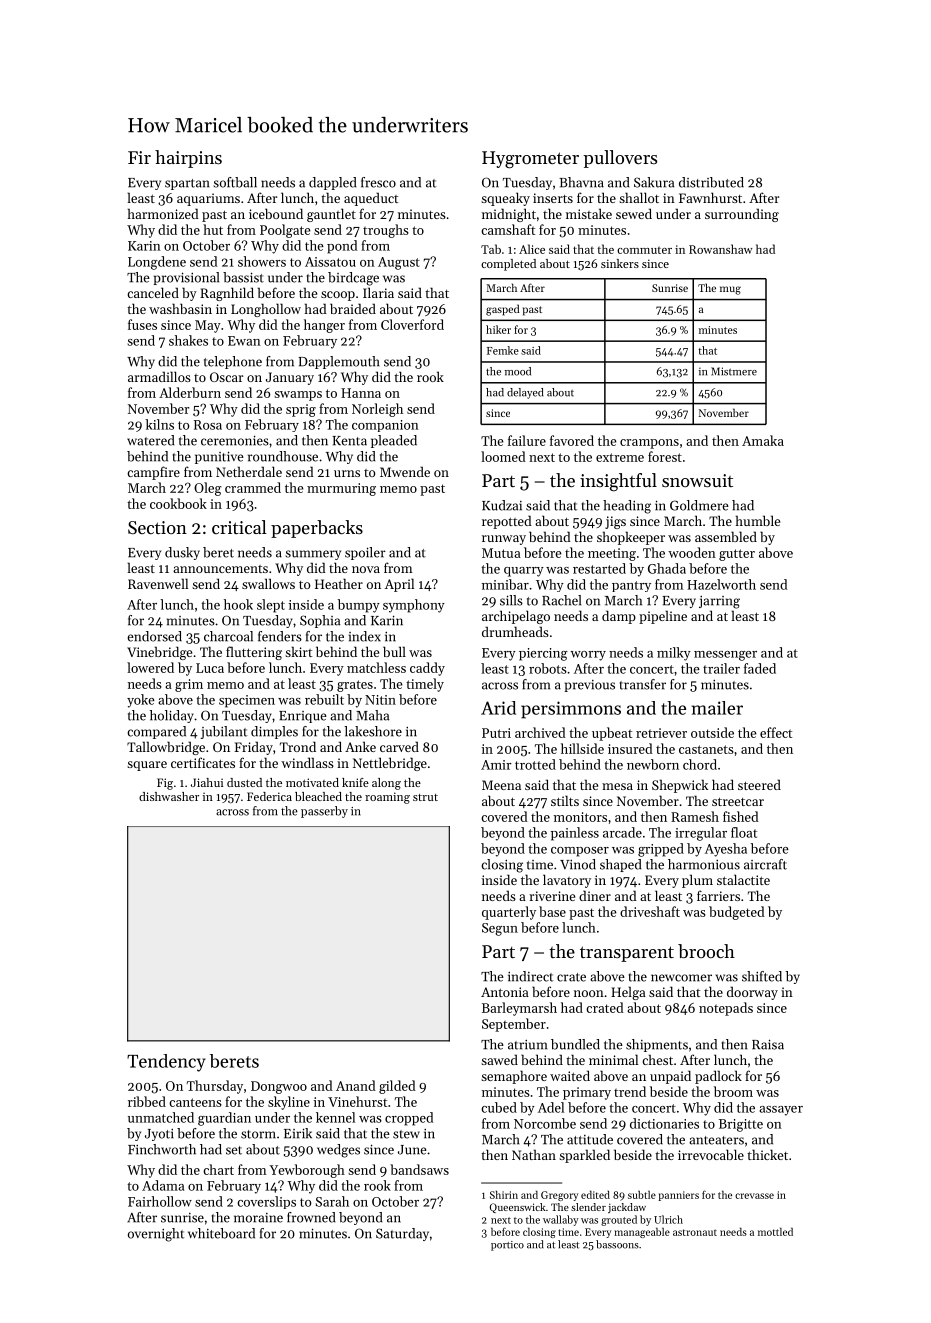 Image resolution: width=931 pixels, height=1323 pixels. I want to click on passerby, so click(324, 812).
